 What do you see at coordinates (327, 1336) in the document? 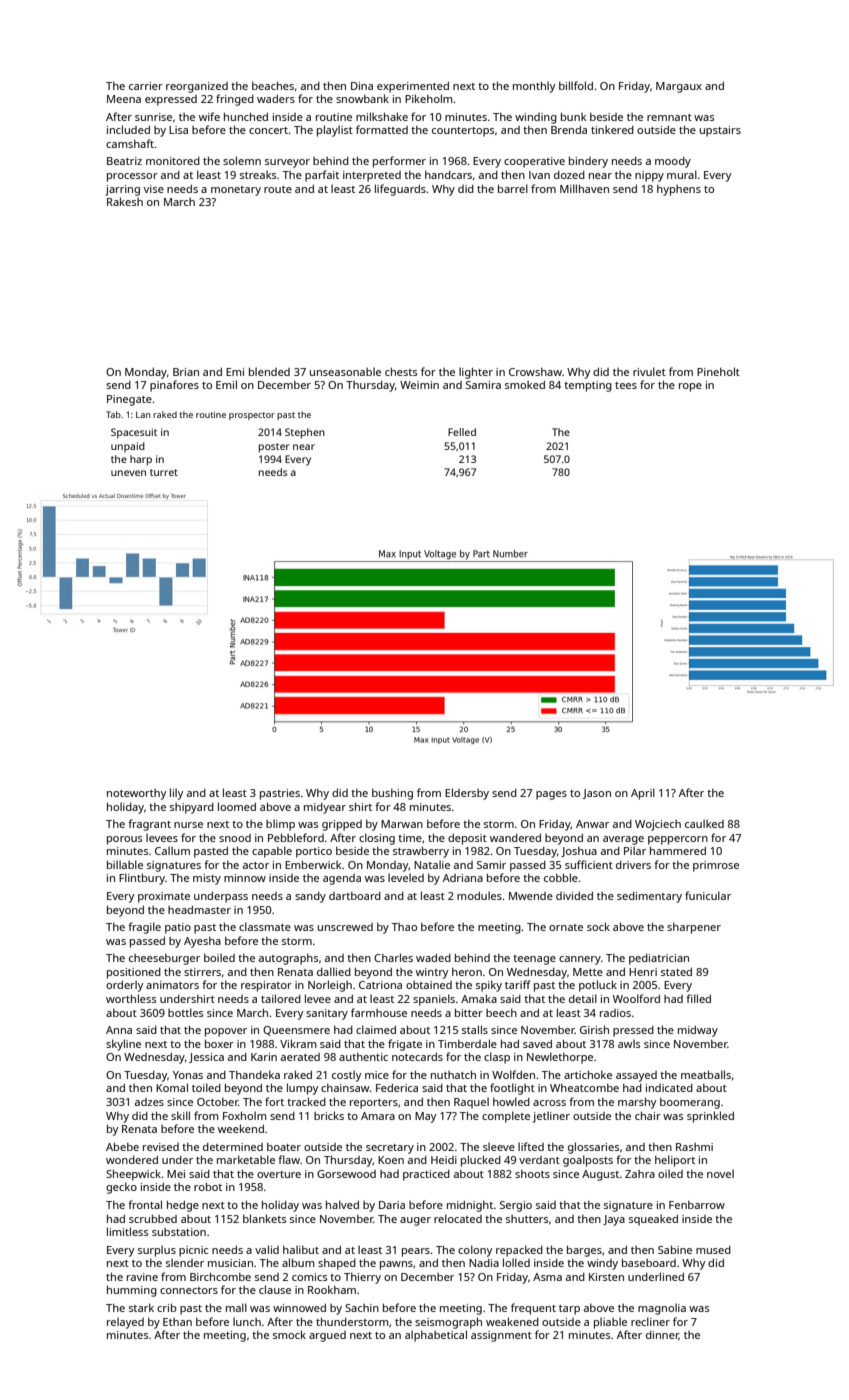
I see `argued` at bounding box center [327, 1336].
